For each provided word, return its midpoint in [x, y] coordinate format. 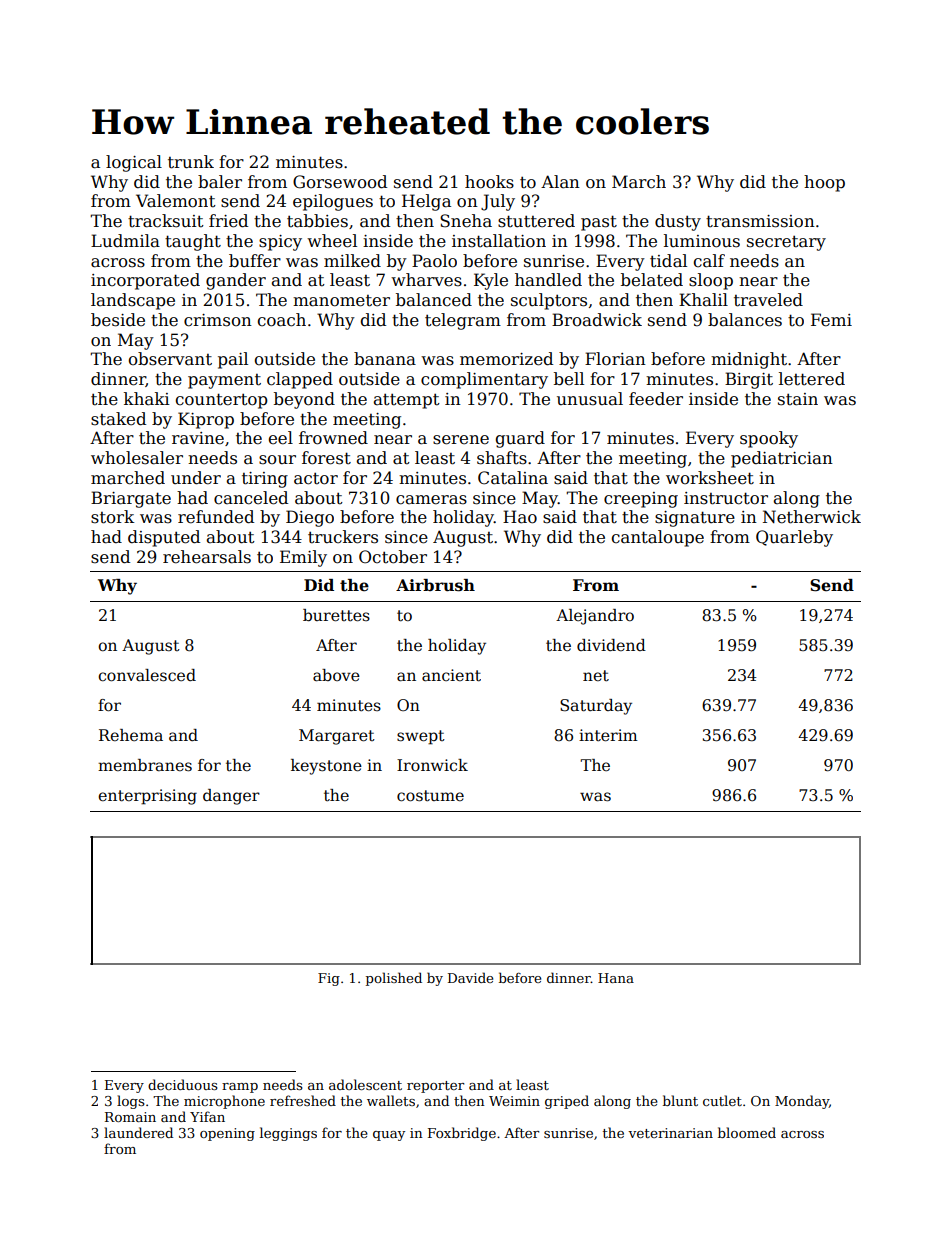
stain [798, 399]
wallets [391, 1100]
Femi [831, 320]
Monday [802, 1102]
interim [608, 735]
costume [430, 796]
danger [231, 797]
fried [228, 221]
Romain [130, 1117]
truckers [343, 537]
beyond [304, 400]
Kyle [491, 281]
